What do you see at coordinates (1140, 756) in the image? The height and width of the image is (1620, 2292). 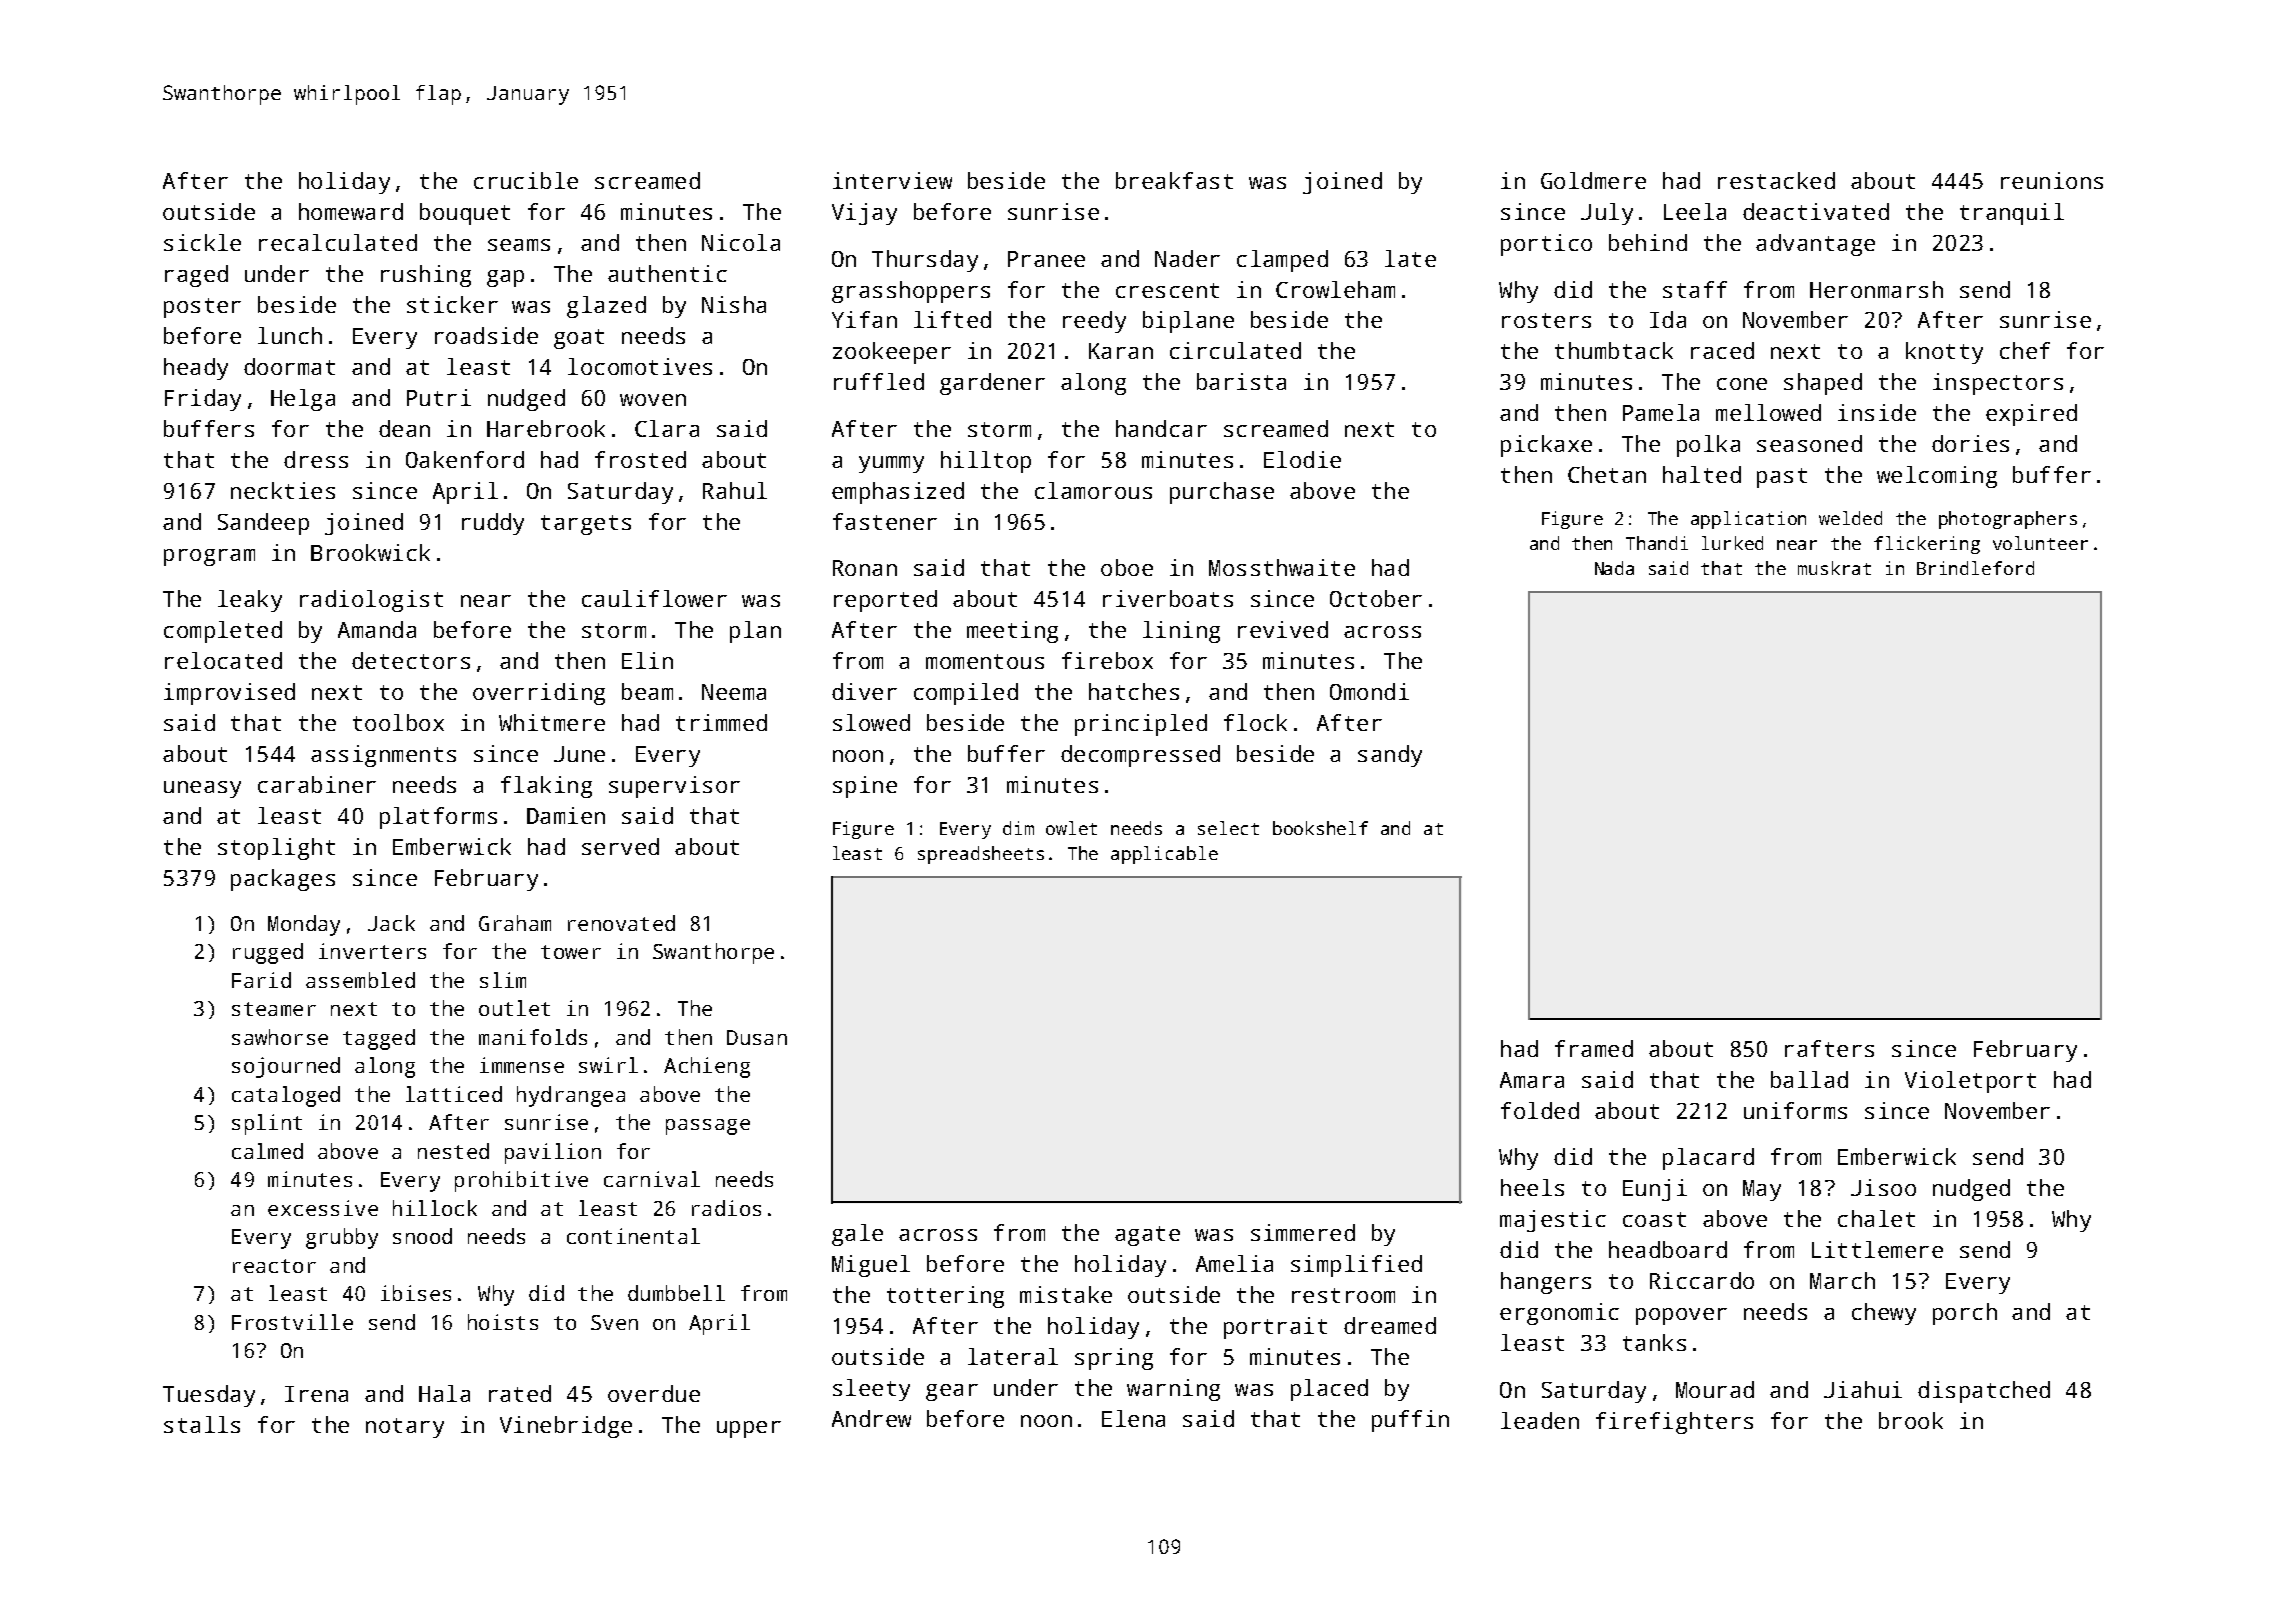 I see `decompressed` at bounding box center [1140, 756].
